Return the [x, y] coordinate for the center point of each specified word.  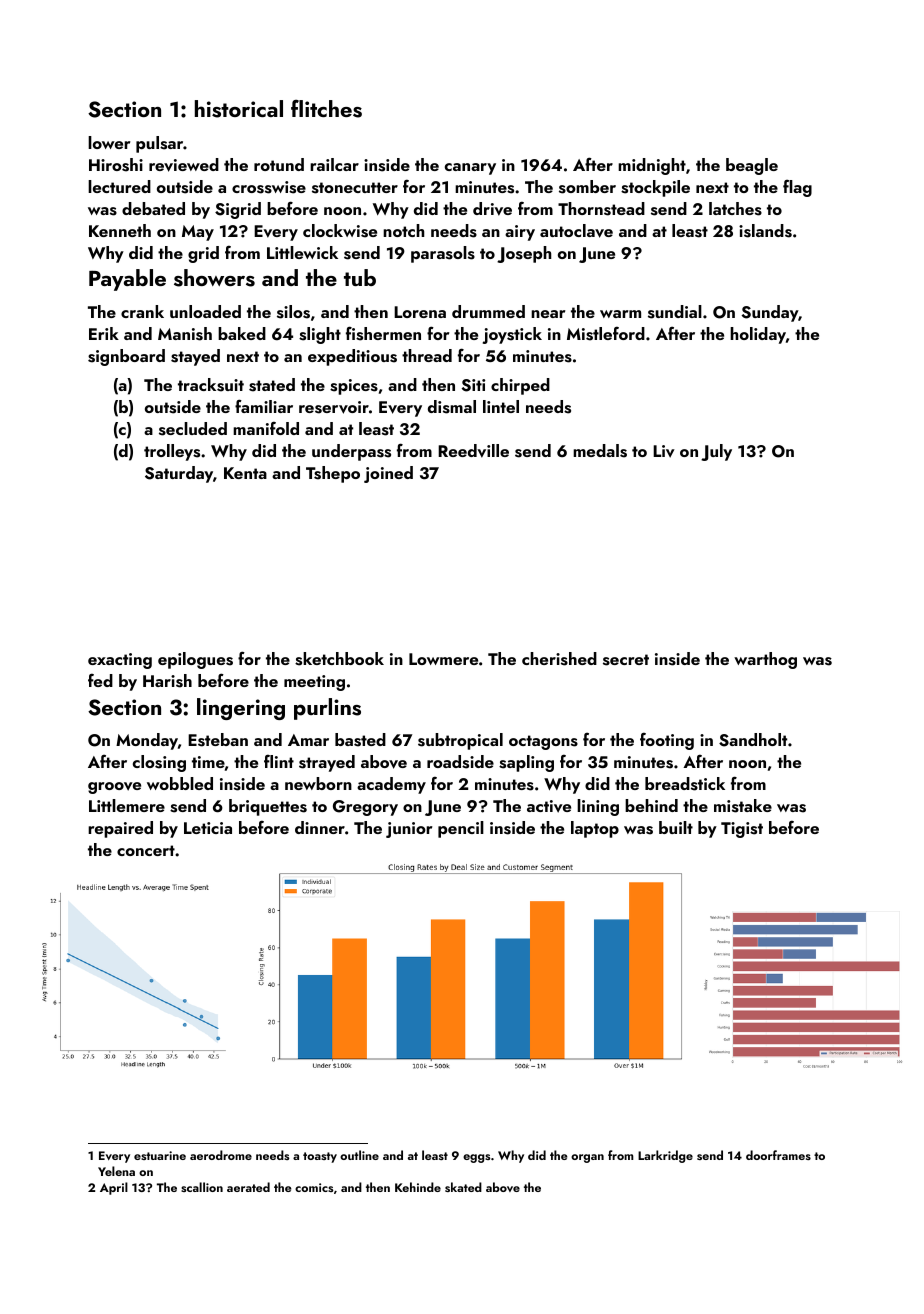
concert [146, 850]
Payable [127, 280]
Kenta [245, 473]
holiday [758, 335]
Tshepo [333, 474]
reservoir [334, 407]
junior [409, 830]
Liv [664, 451]
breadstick [685, 784]
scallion [202, 1187]
